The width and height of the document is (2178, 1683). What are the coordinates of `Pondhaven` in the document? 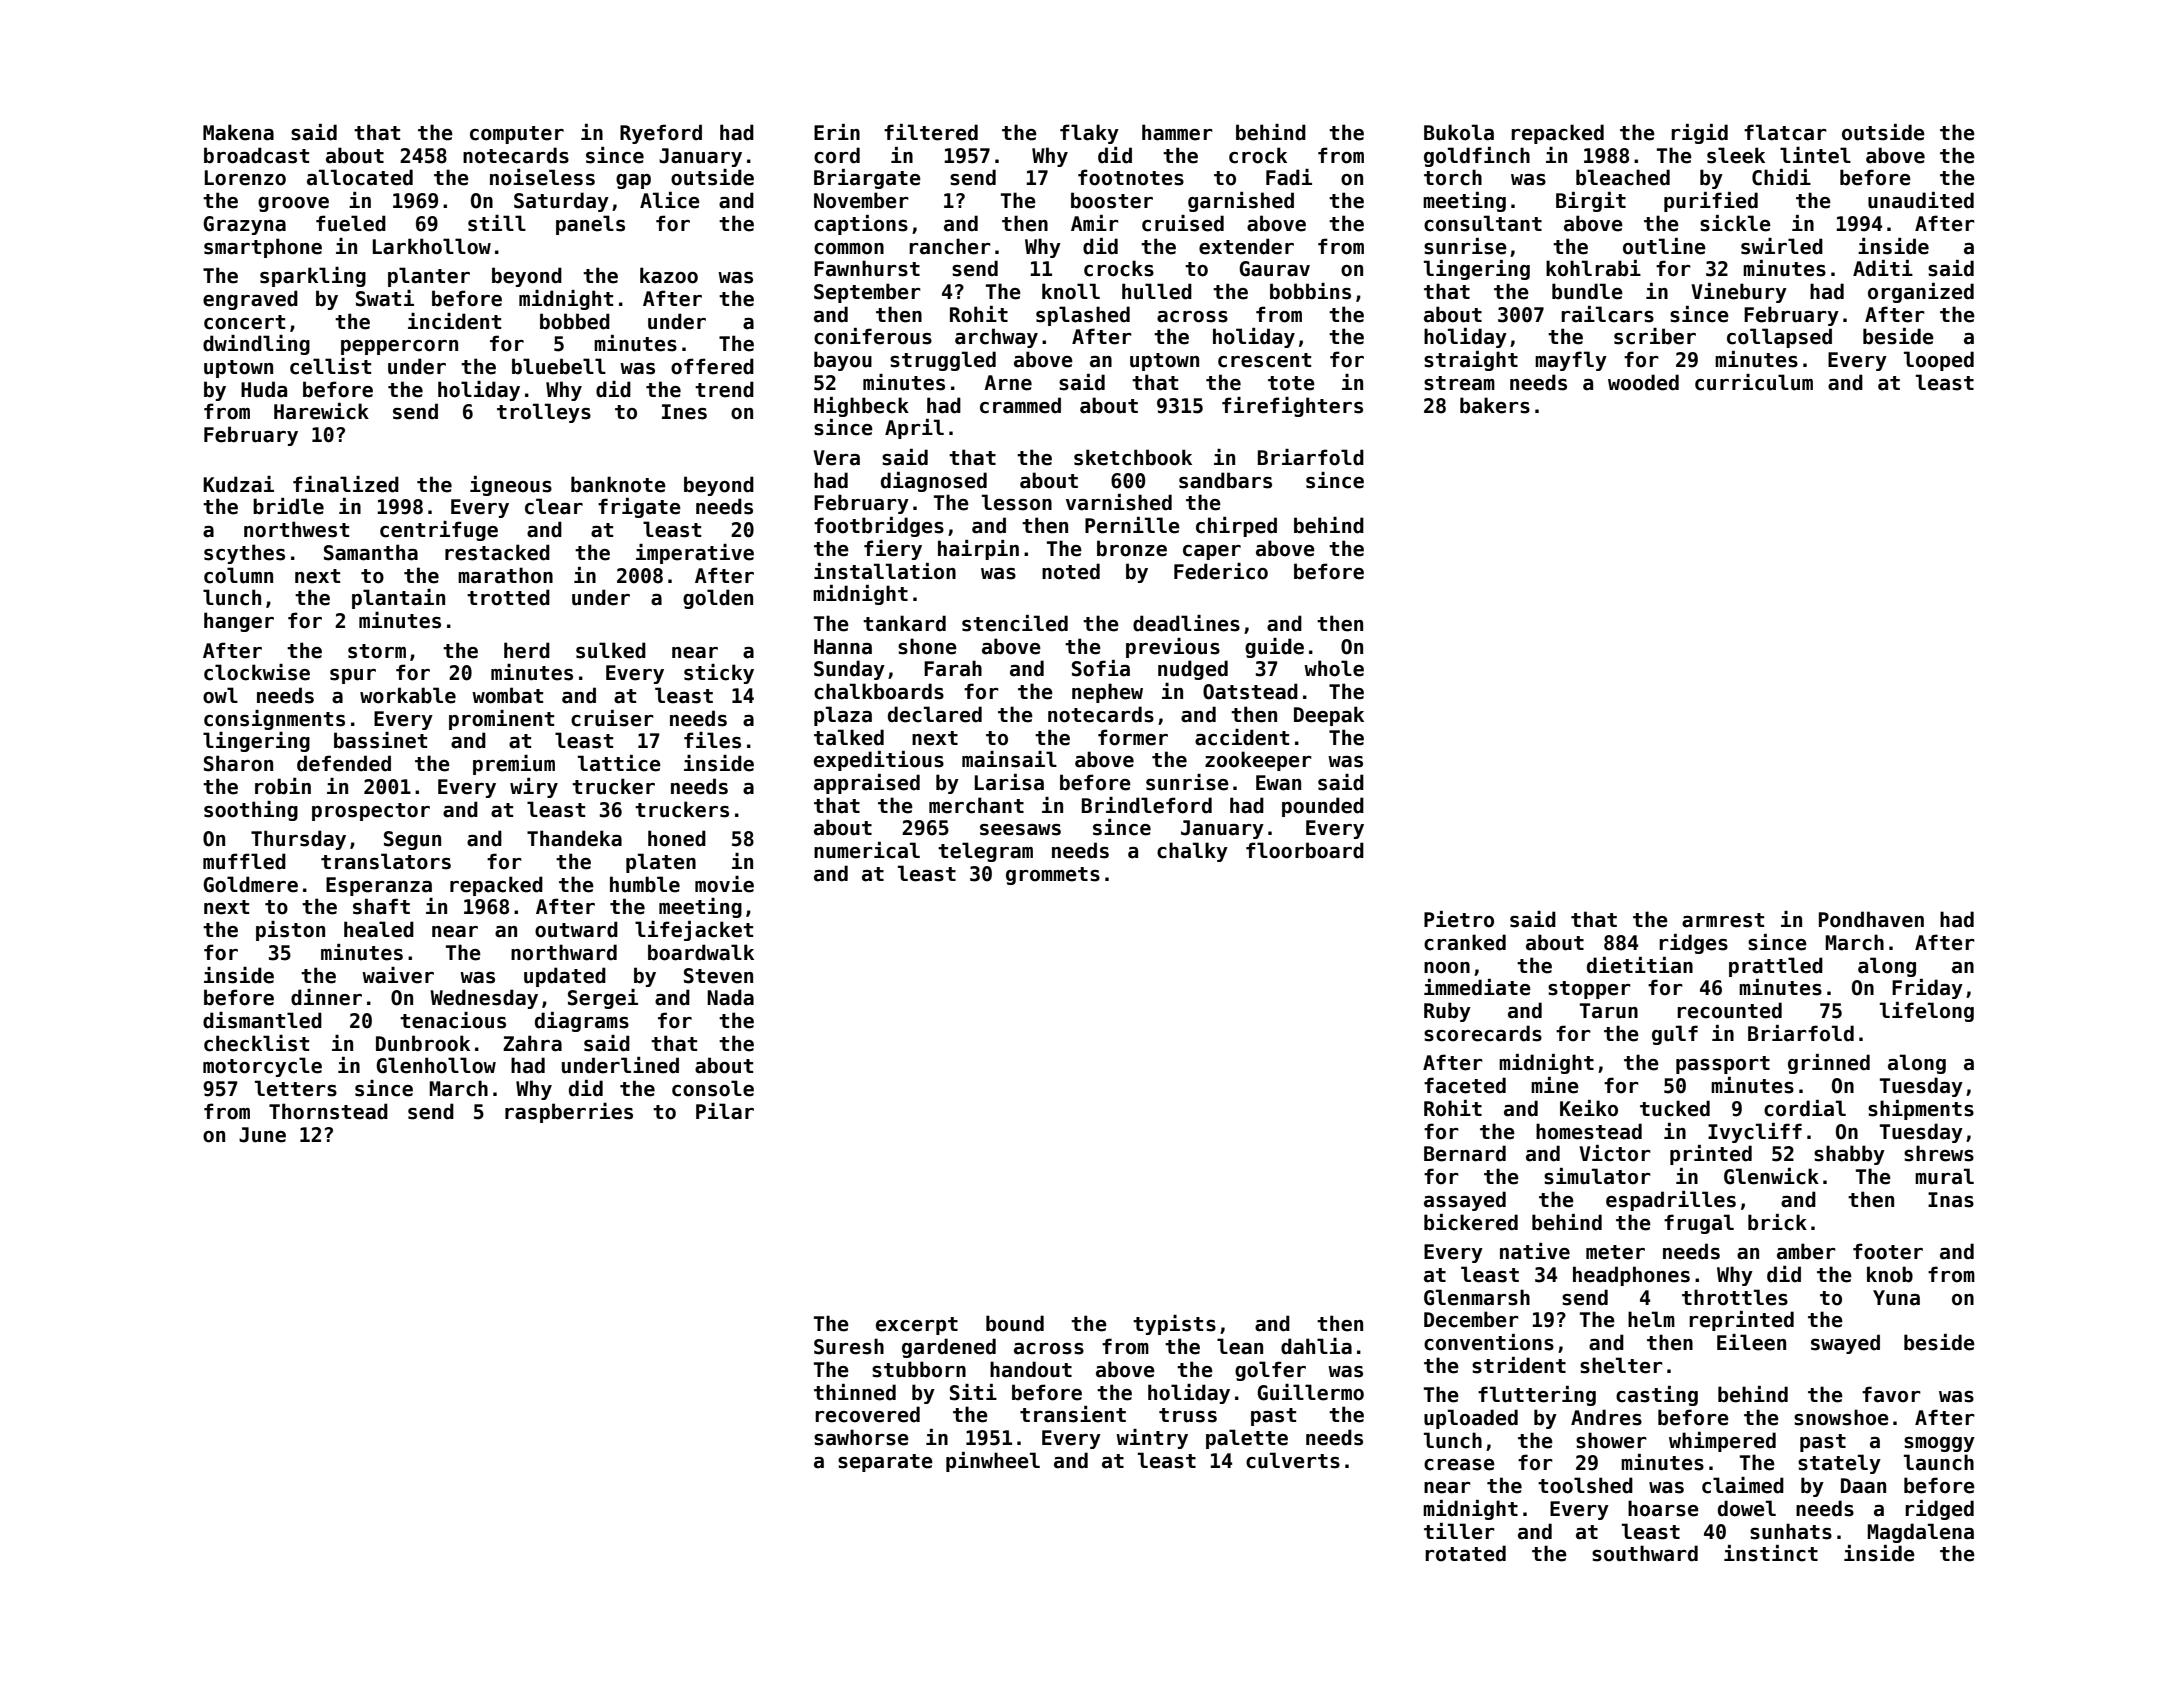 It's located at (1871, 919).
